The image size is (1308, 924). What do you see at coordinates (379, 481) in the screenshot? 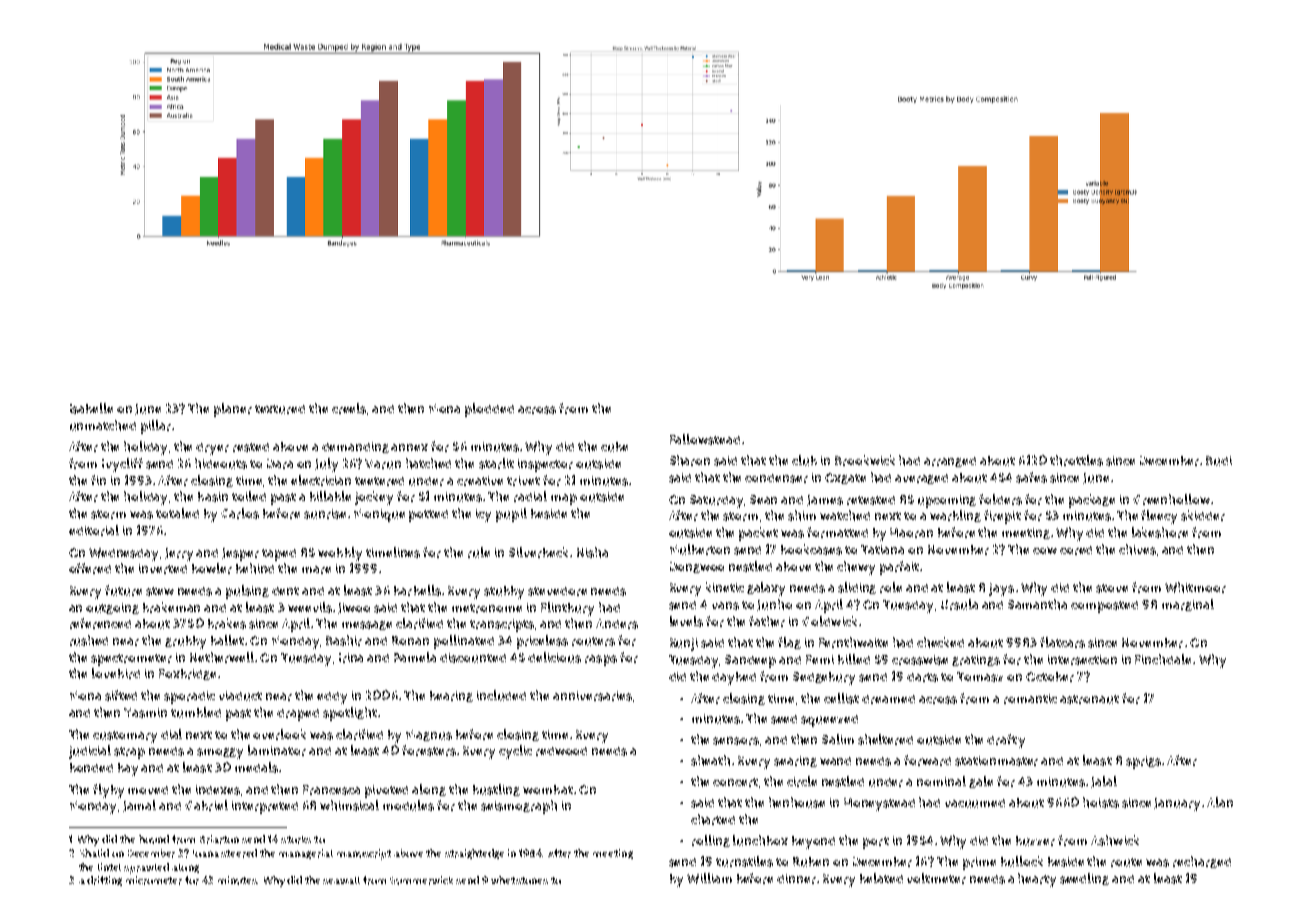
I see `teetered` at bounding box center [379, 481].
